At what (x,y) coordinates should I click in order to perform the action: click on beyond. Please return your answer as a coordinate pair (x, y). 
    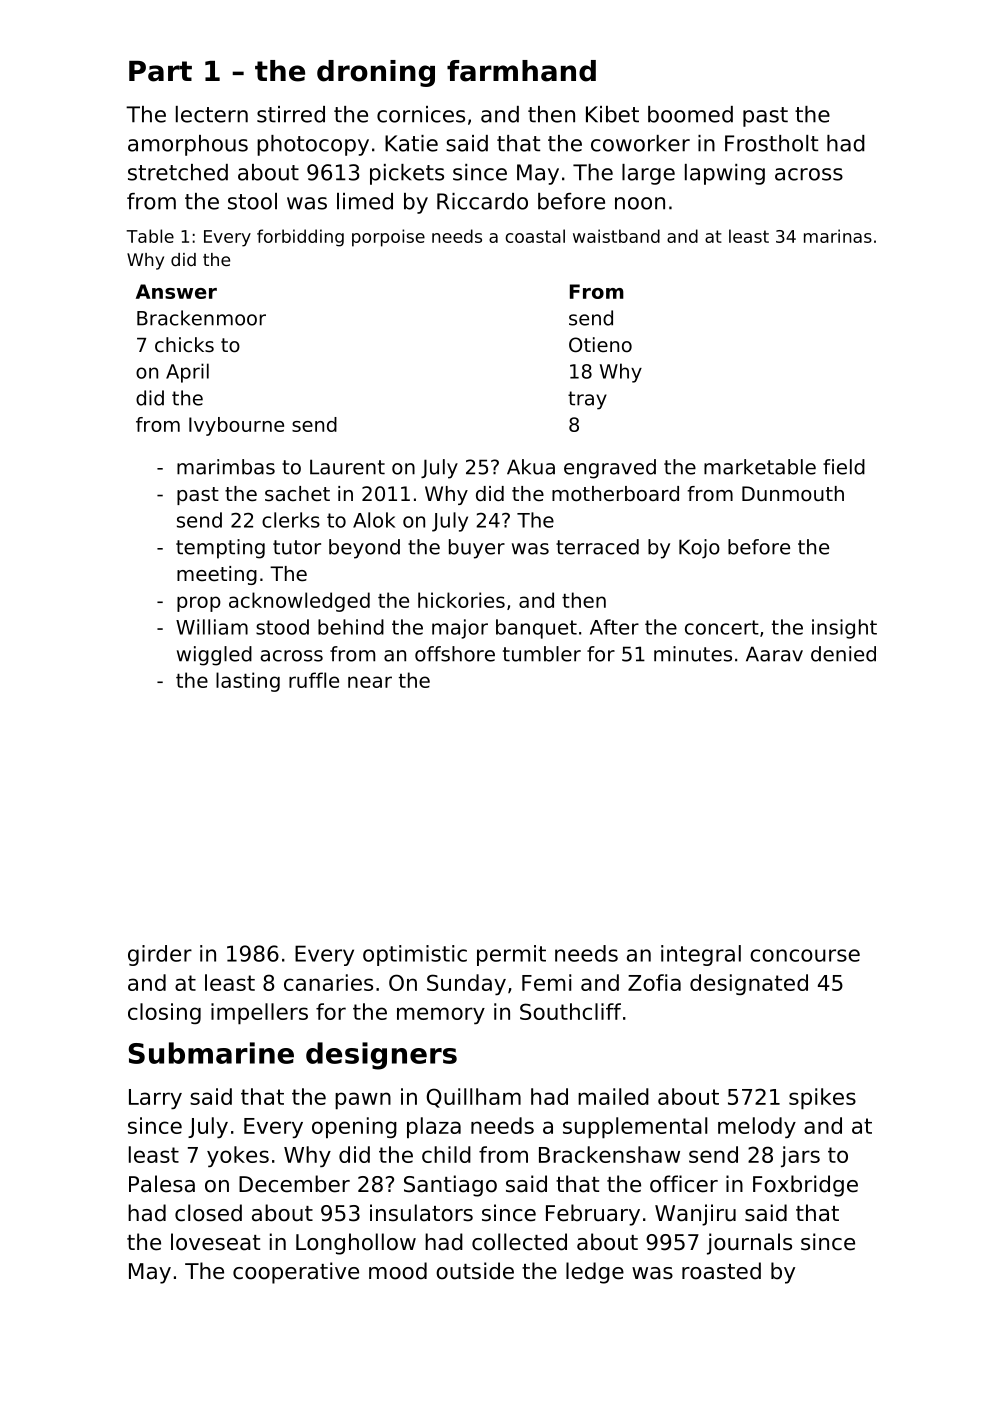
    Looking at the image, I should click on (364, 549).
